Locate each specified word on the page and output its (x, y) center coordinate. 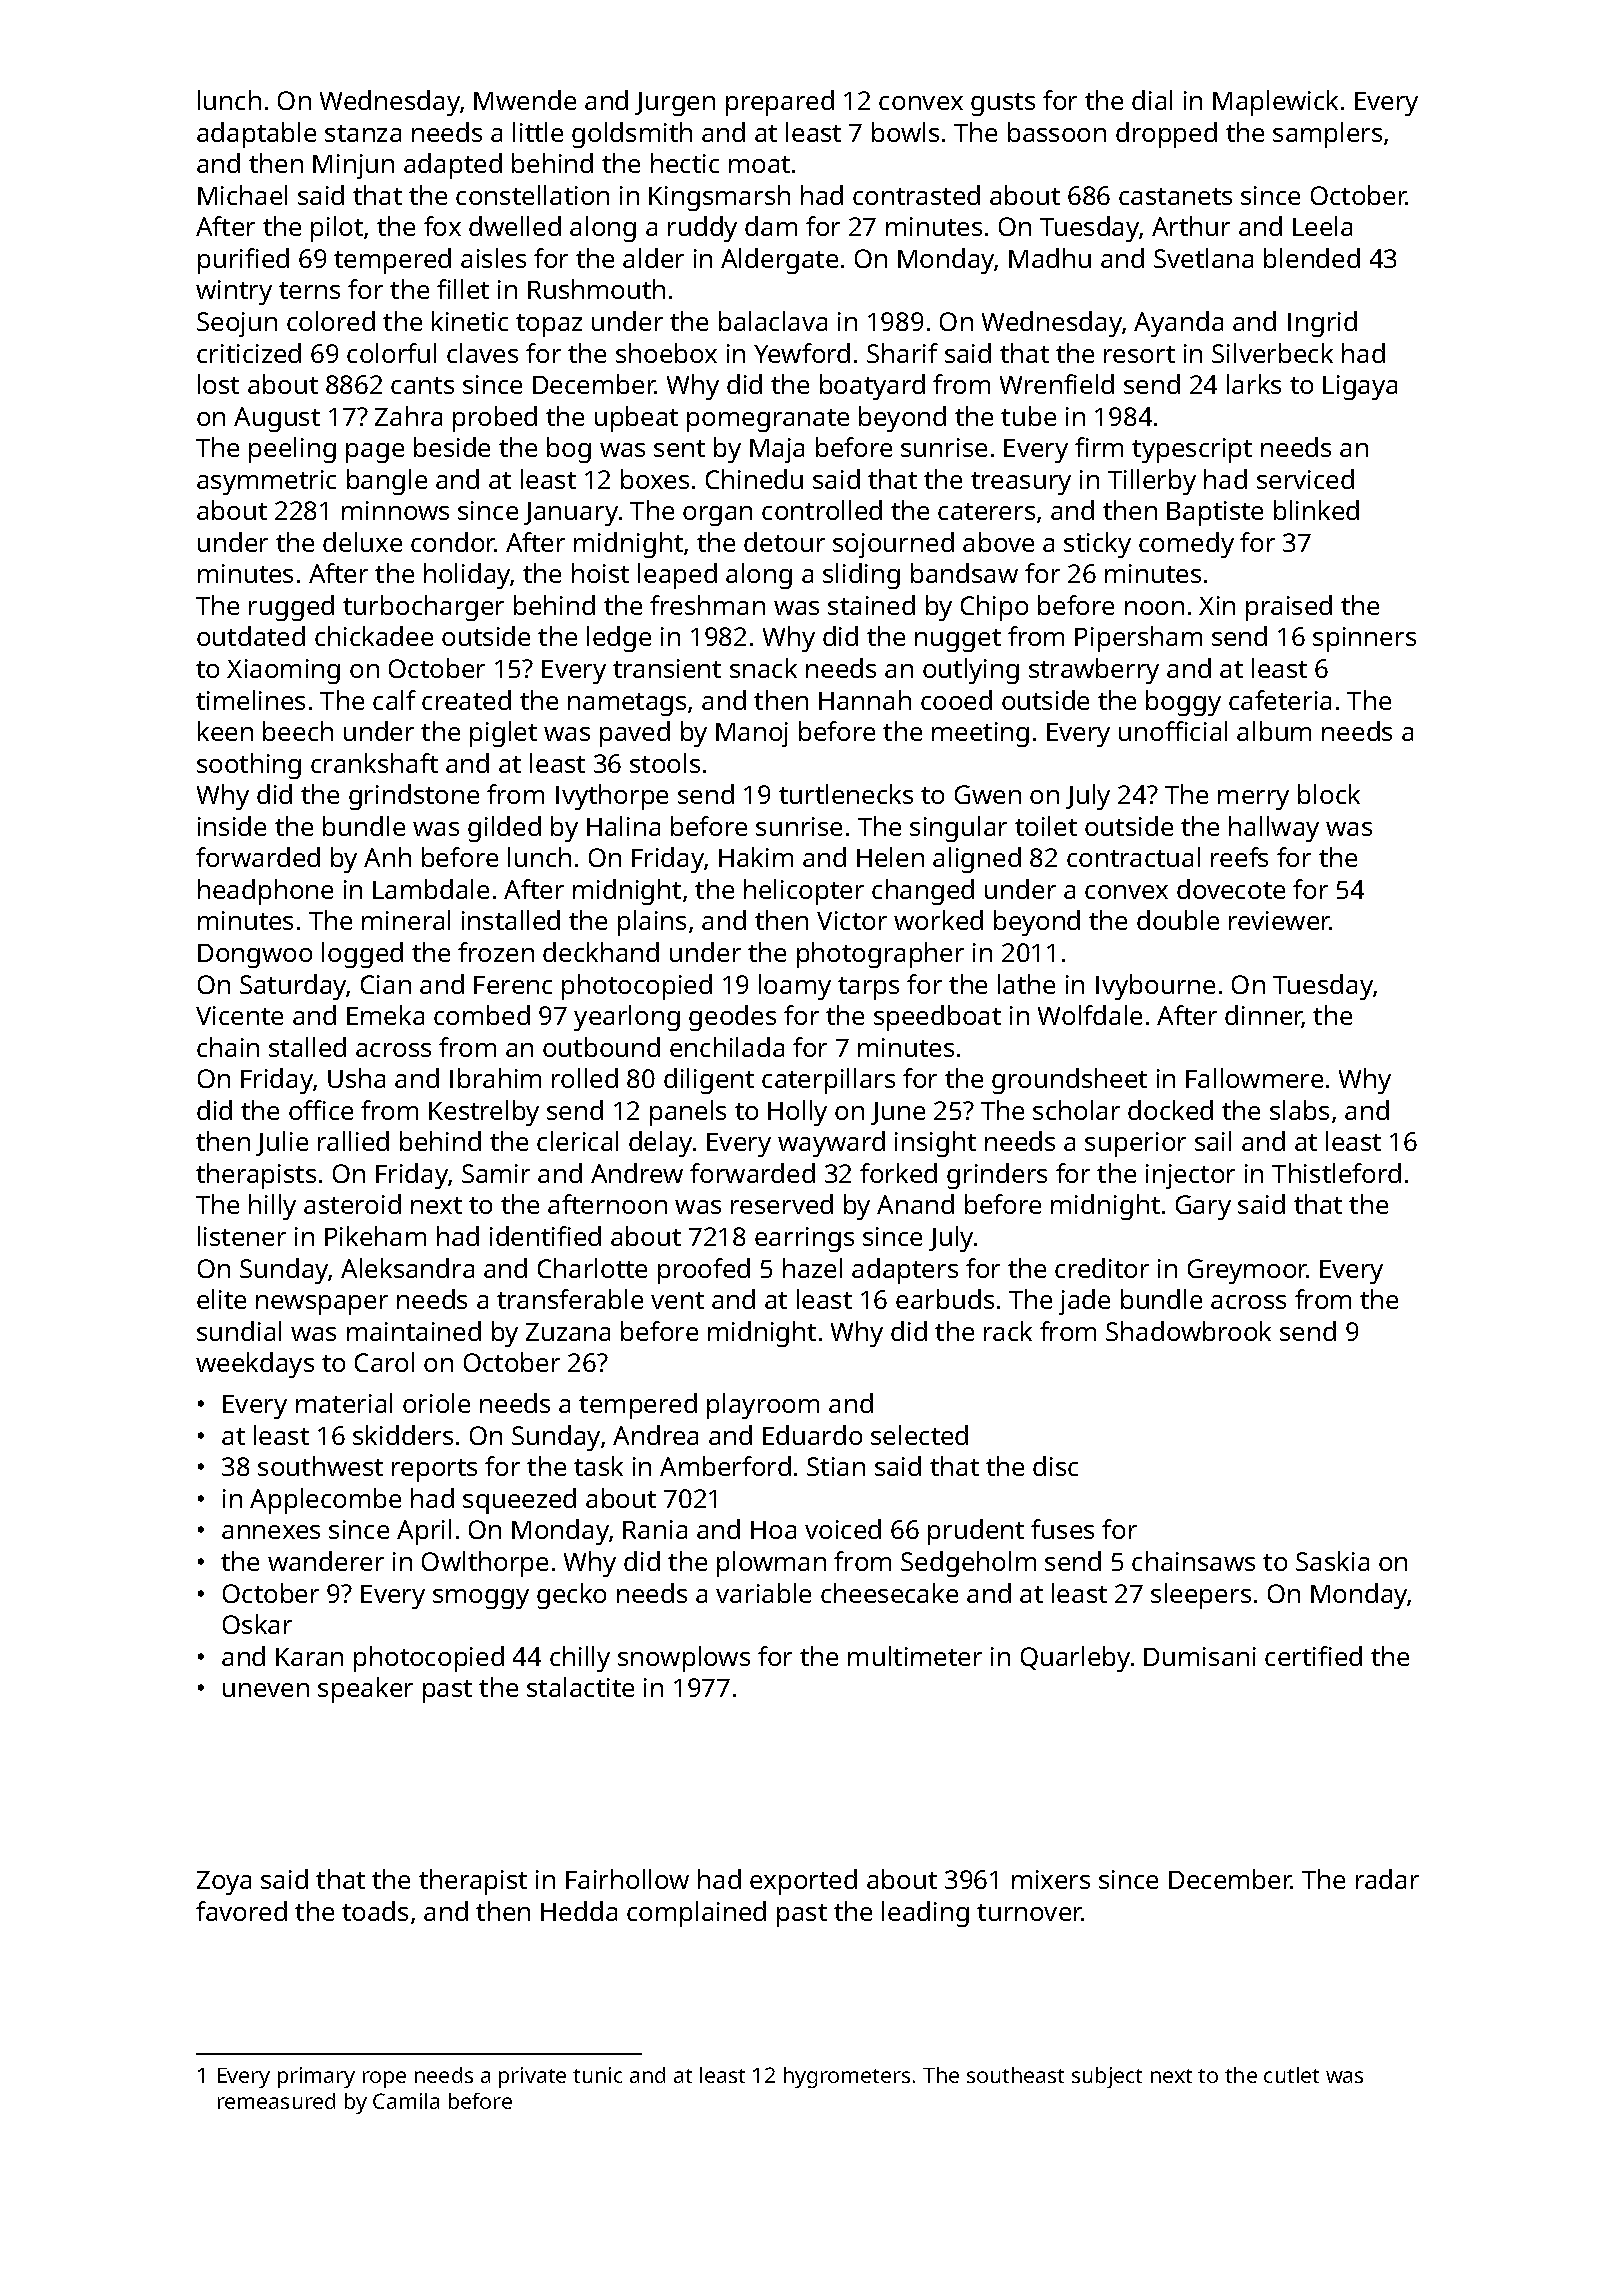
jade (1084, 1302)
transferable (570, 1299)
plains (652, 923)
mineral (406, 920)
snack (763, 668)
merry (1253, 800)
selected (919, 1435)
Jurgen (675, 104)
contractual (1133, 857)
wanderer (326, 1561)
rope (384, 2079)
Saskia (1332, 1561)
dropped (1166, 135)
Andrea (655, 1435)
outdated (251, 636)
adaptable (256, 135)
